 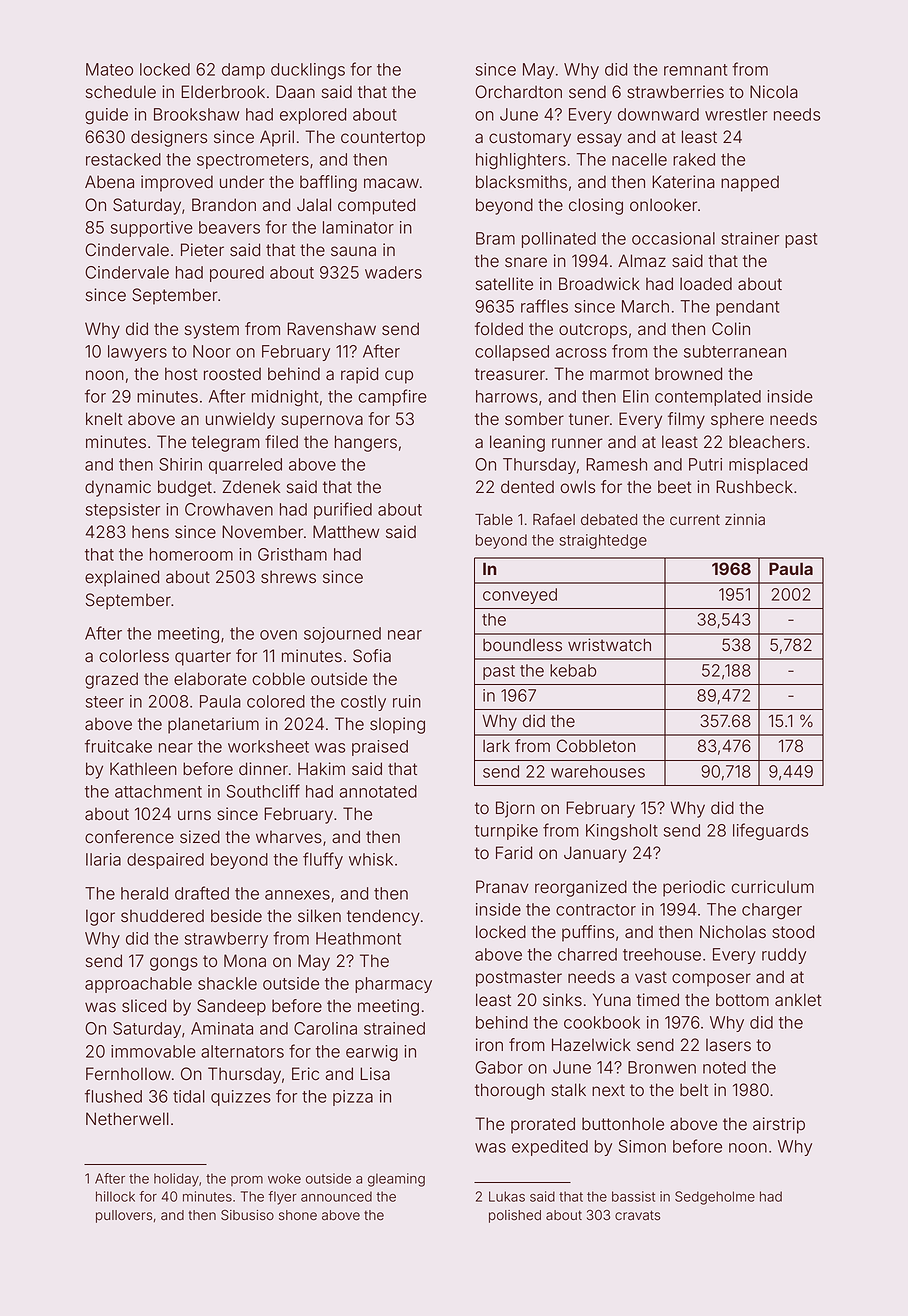 I want to click on Pieter, so click(x=202, y=250).
